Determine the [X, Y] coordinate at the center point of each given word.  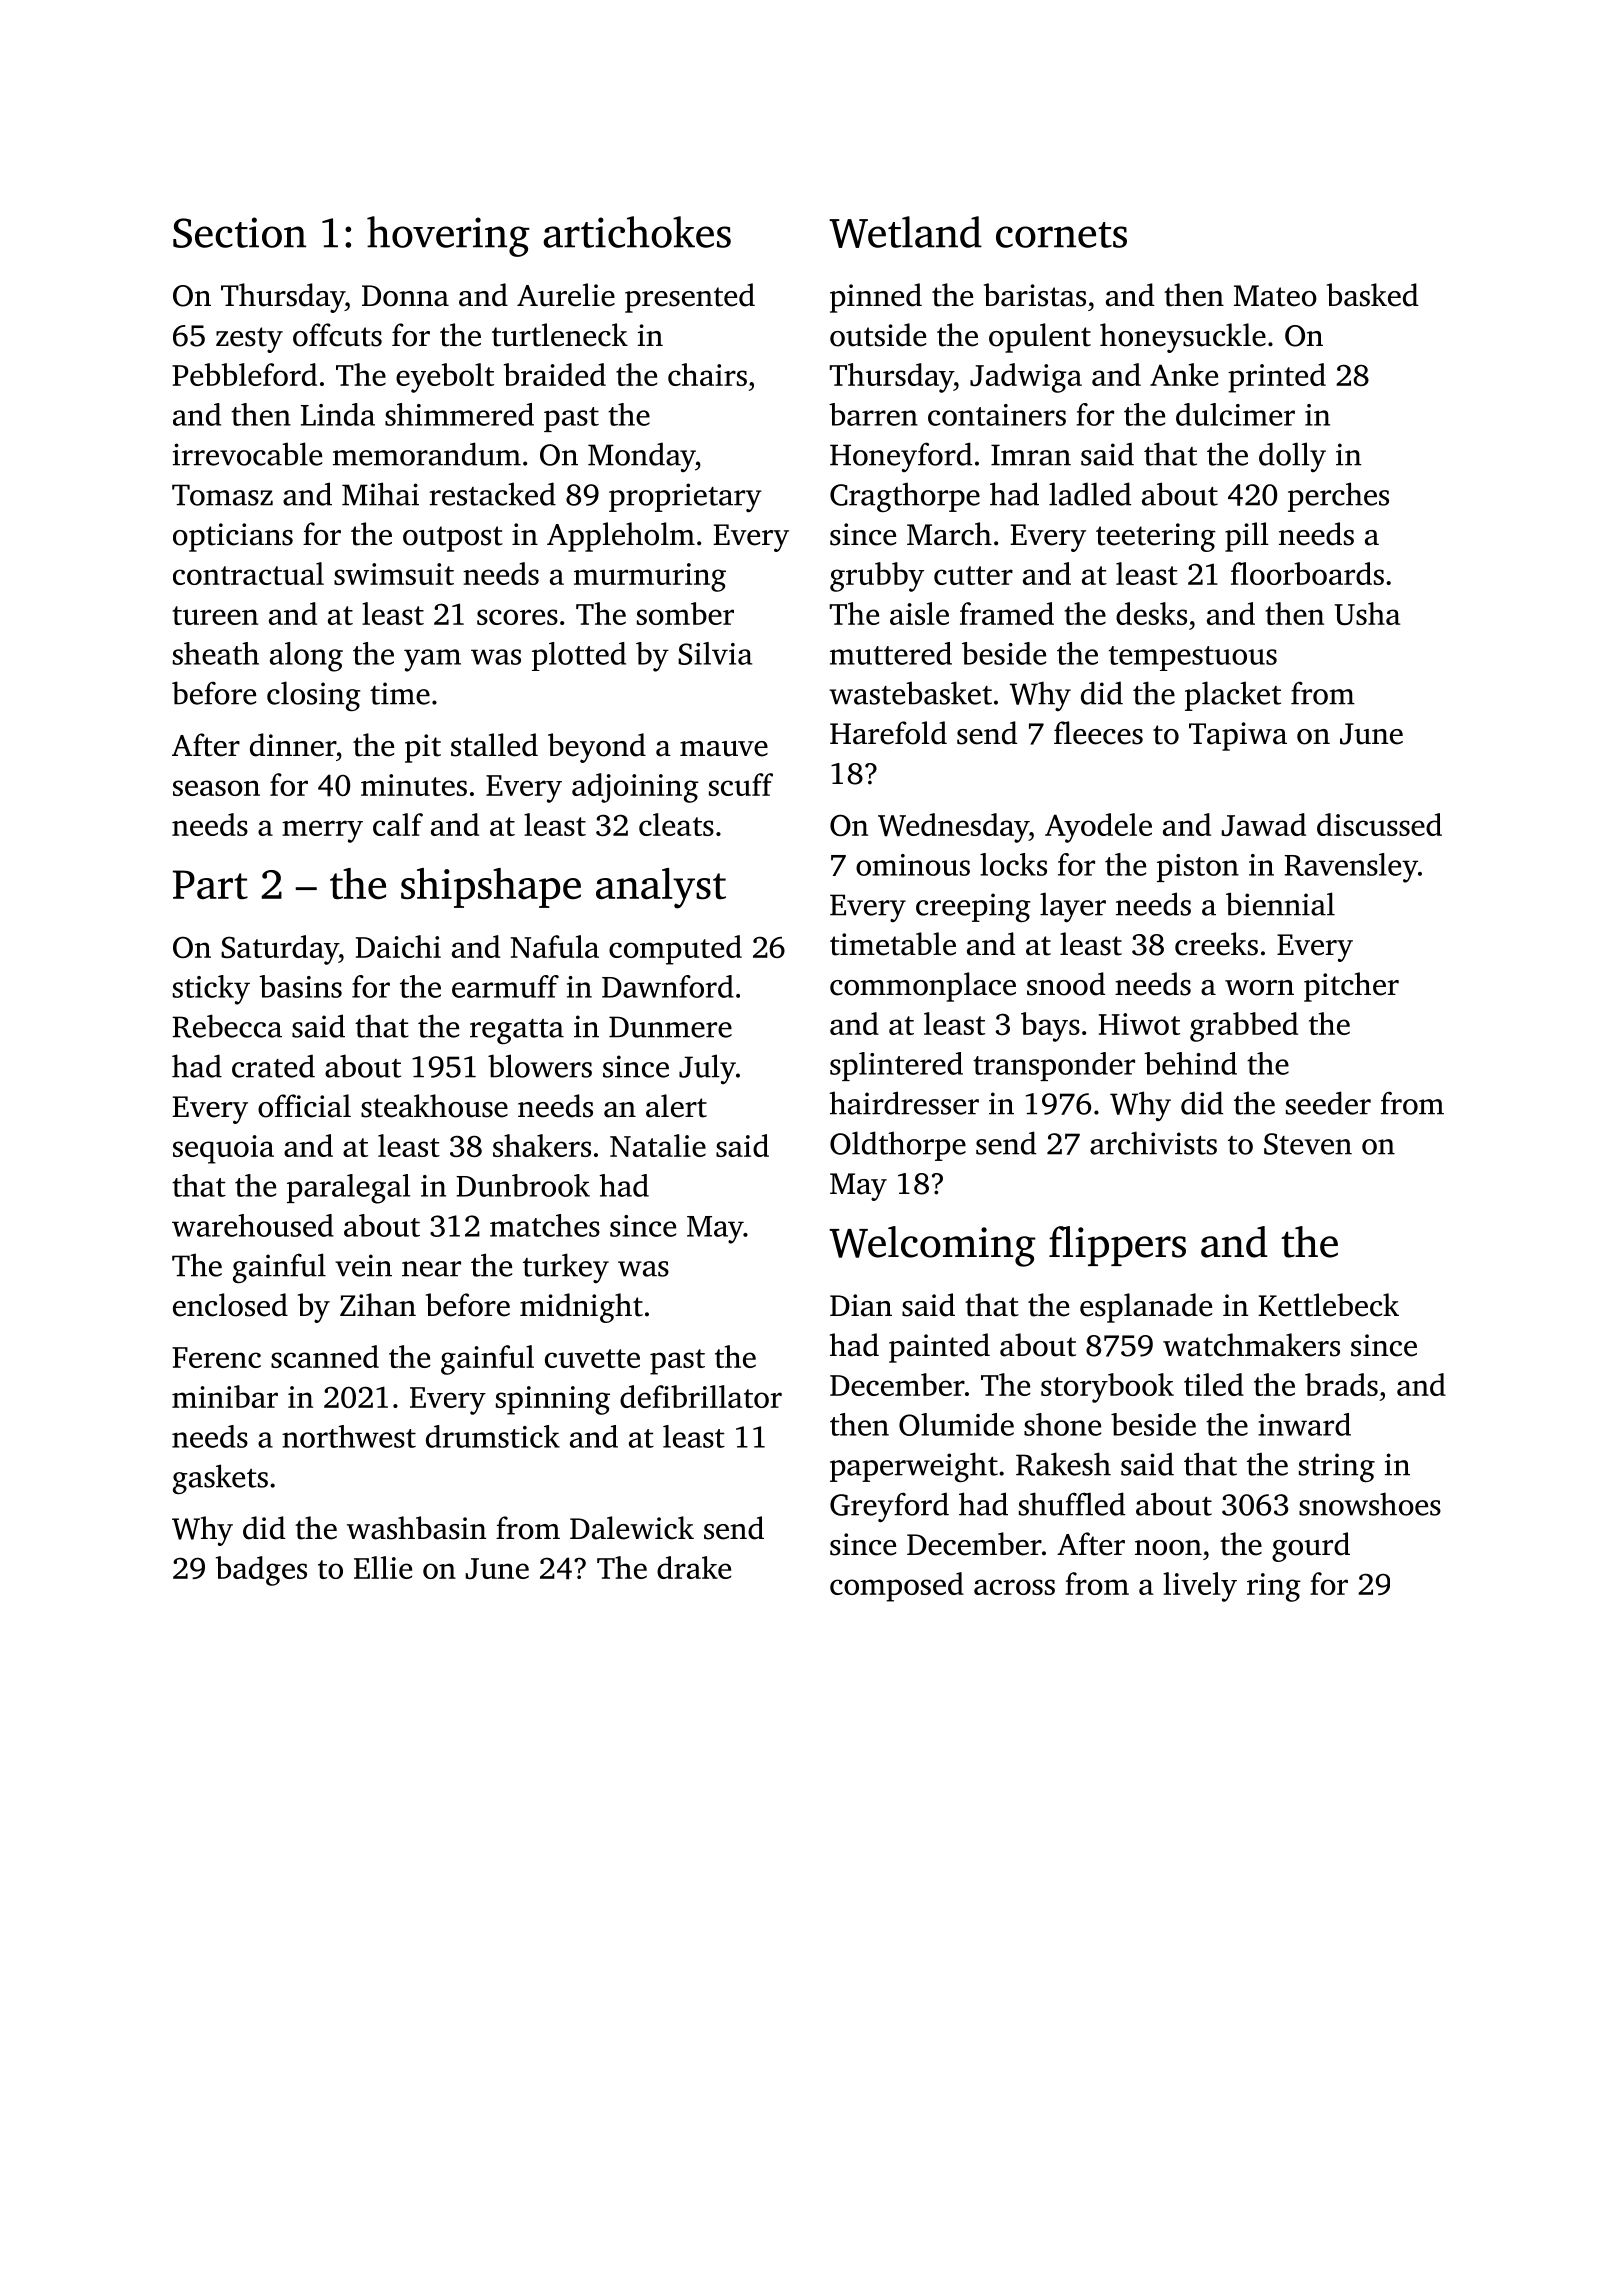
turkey [566, 1268]
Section [239, 232]
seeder [1328, 1103]
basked [1372, 295]
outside [878, 335]
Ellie [383, 1567]
